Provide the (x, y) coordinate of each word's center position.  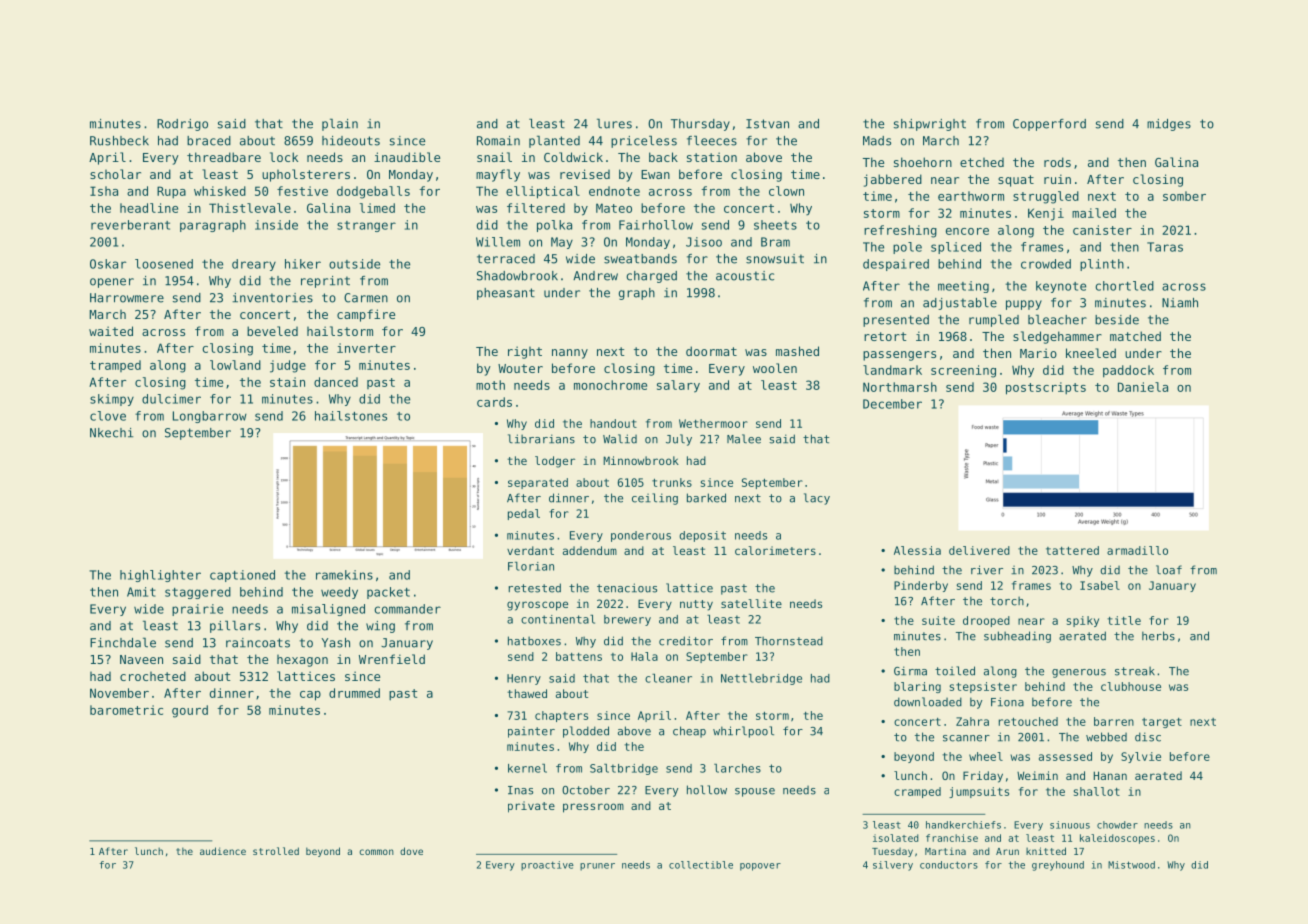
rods (1057, 162)
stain (287, 382)
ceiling (655, 499)
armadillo (1137, 550)
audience (223, 851)
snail (494, 157)
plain (340, 124)
